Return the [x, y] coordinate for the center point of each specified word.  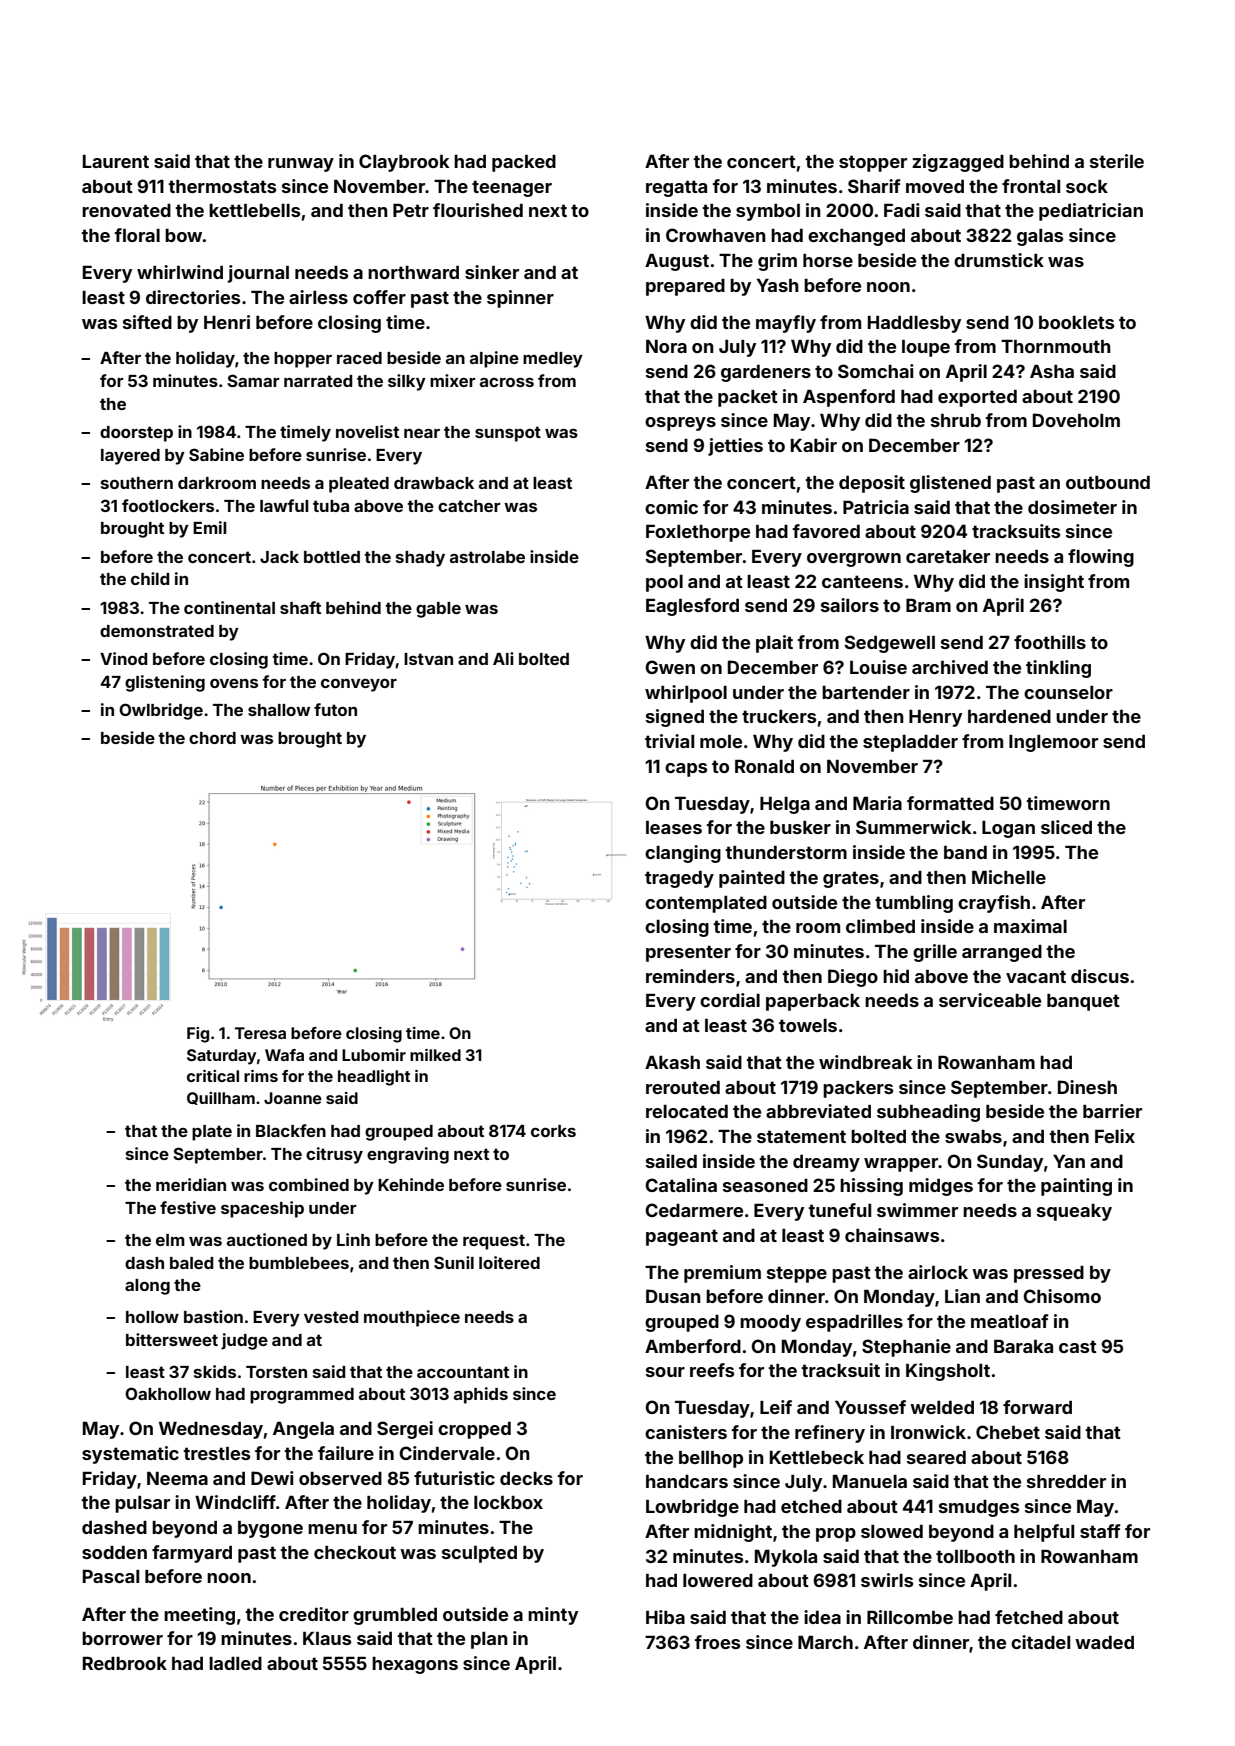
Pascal [111, 1576]
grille [935, 953]
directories [193, 297]
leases [674, 827]
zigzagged [958, 163]
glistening [165, 683]
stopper [873, 163]
